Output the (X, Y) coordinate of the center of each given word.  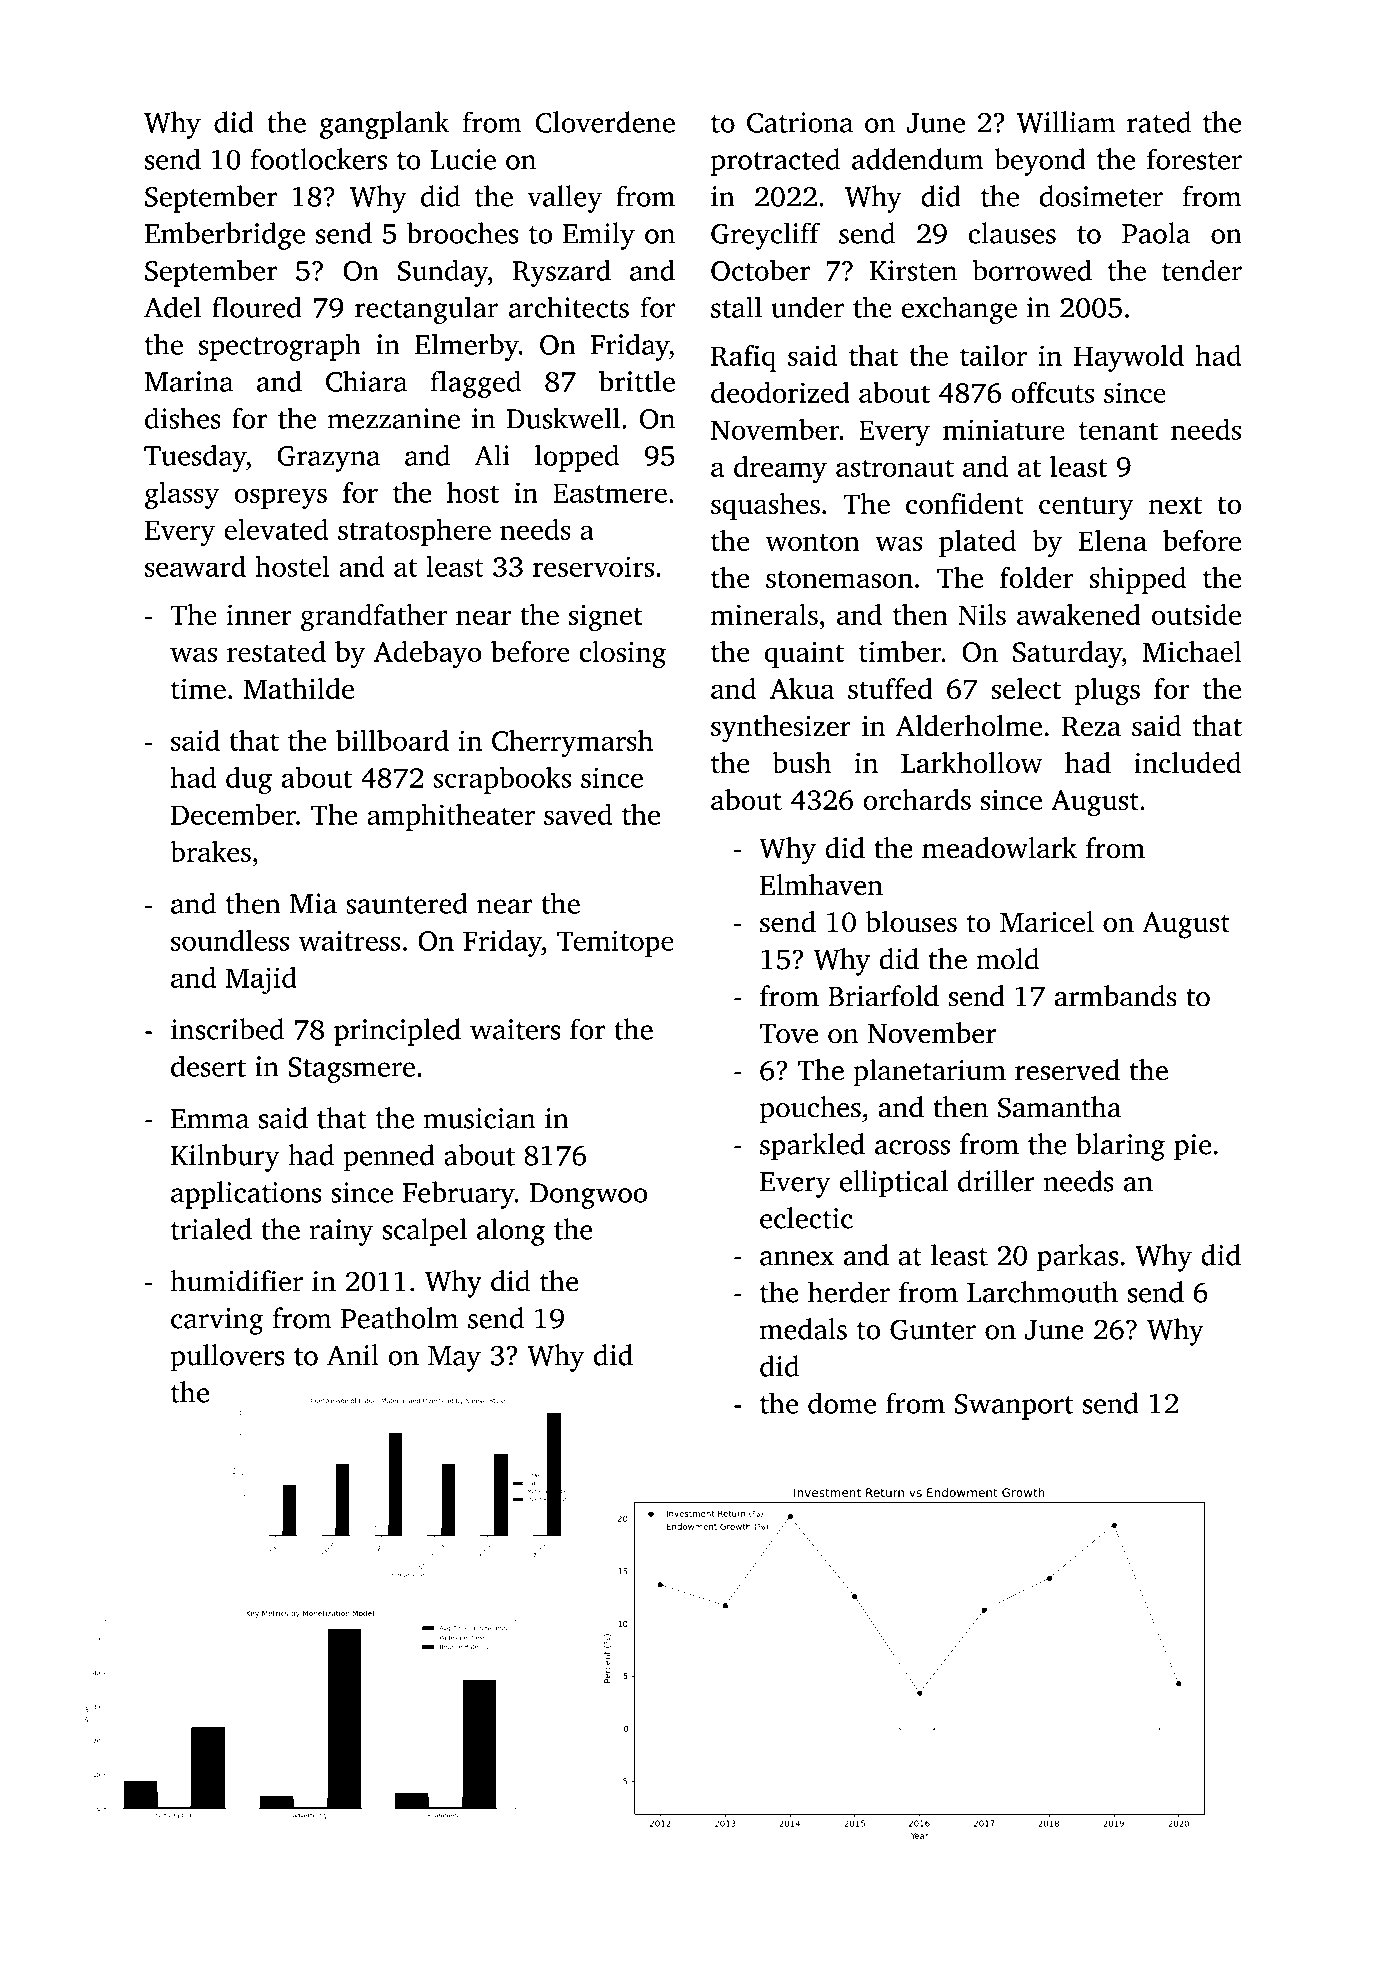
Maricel (1047, 922)
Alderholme (969, 725)
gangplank (384, 125)
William (1066, 122)
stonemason (839, 579)
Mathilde (298, 688)
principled (397, 1032)
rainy (341, 1232)
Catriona (800, 122)
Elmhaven (821, 885)
